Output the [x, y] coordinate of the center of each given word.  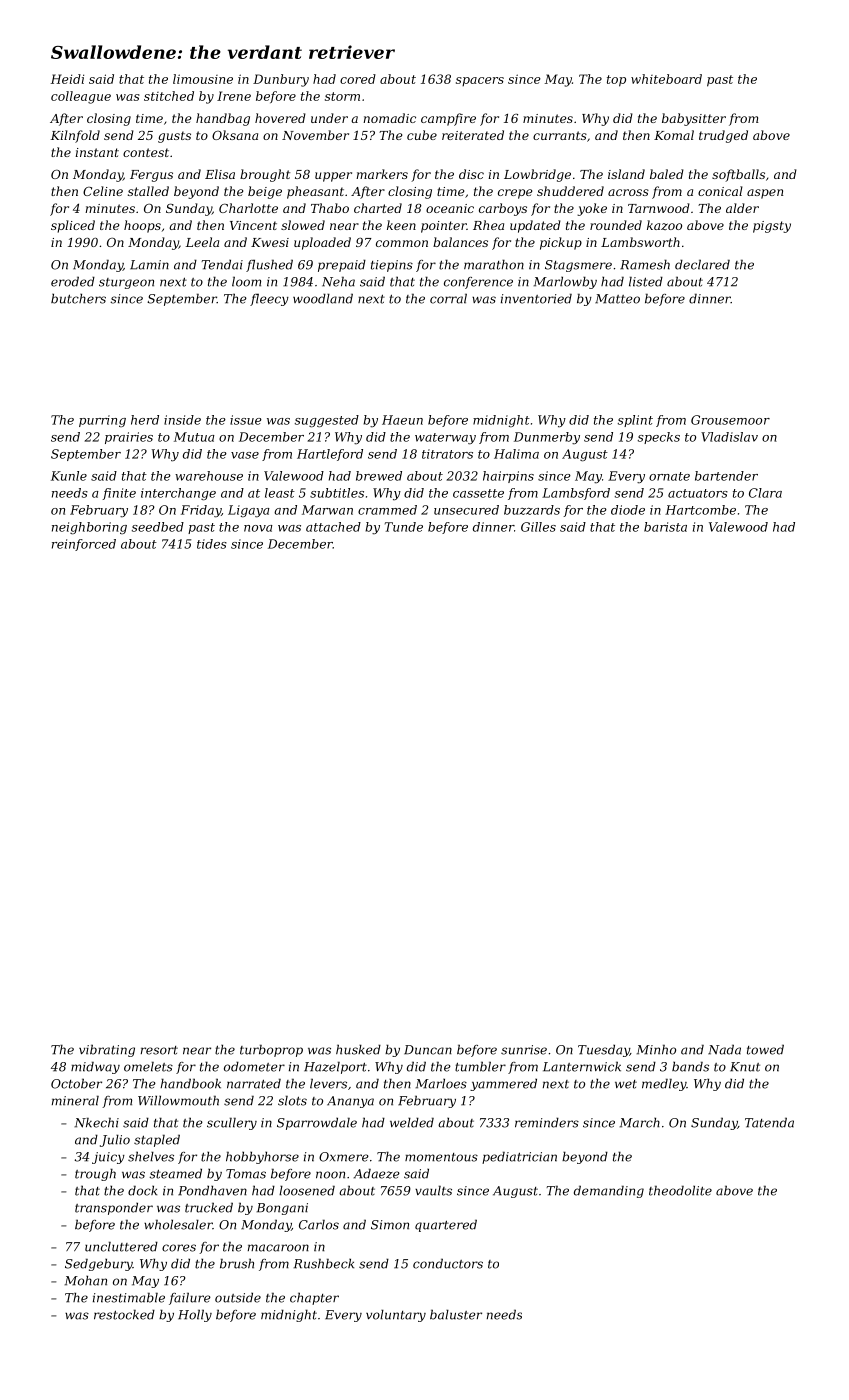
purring [102, 421]
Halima [516, 454]
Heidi [67, 79]
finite [119, 494]
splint [635, 421]
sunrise [524, 1050]
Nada [724, 1049]
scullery [232, 1123]
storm [342, 96]
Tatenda [769, 1122]
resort [159, 1050]
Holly [195, 1315]
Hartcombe [700, 510]
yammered [503, 1084]
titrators [447, 454]
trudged [723, 136]
